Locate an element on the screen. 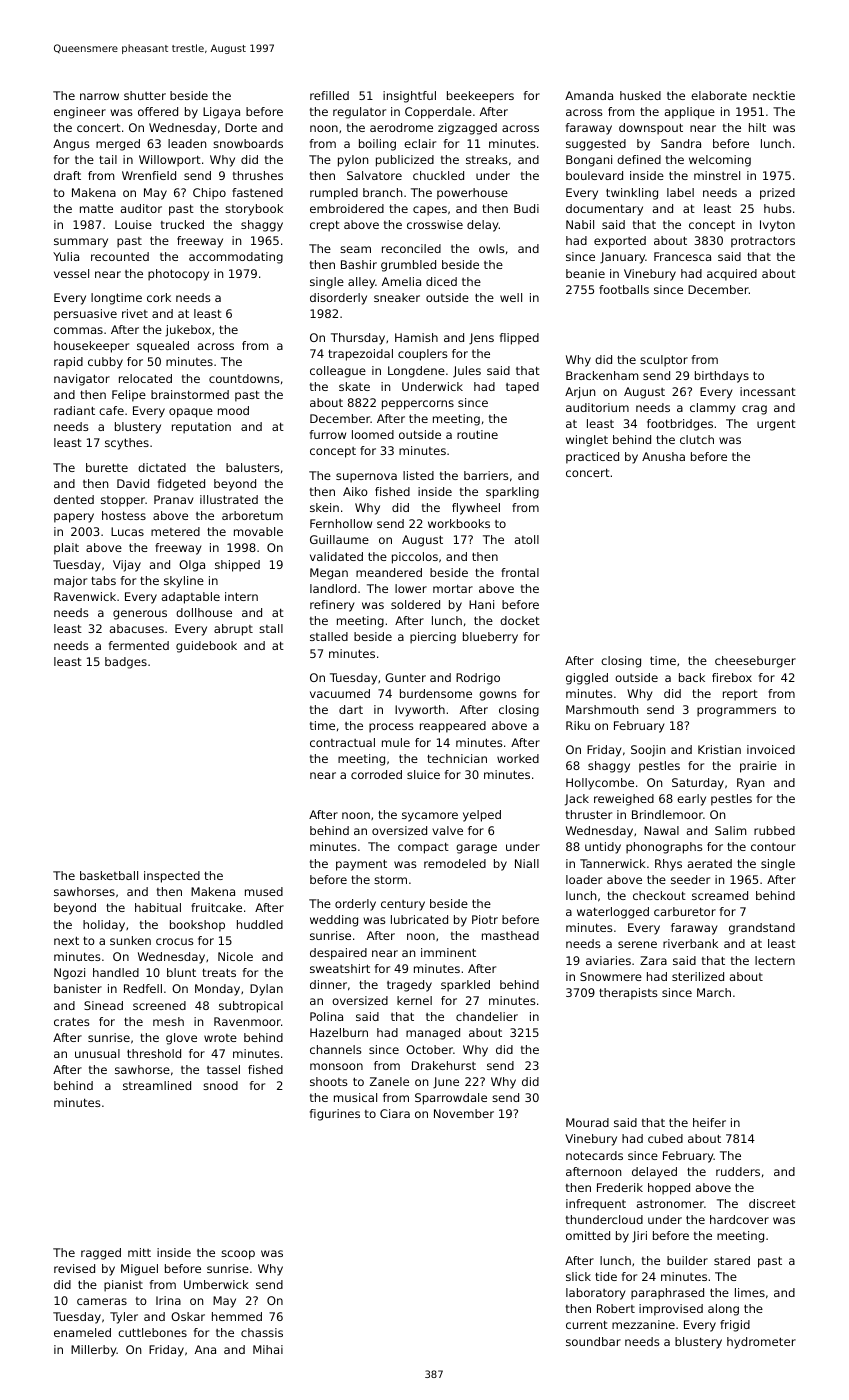 The height and width of the screenshot is (1400, 849). refilled is located at coordinates (329, 95).
